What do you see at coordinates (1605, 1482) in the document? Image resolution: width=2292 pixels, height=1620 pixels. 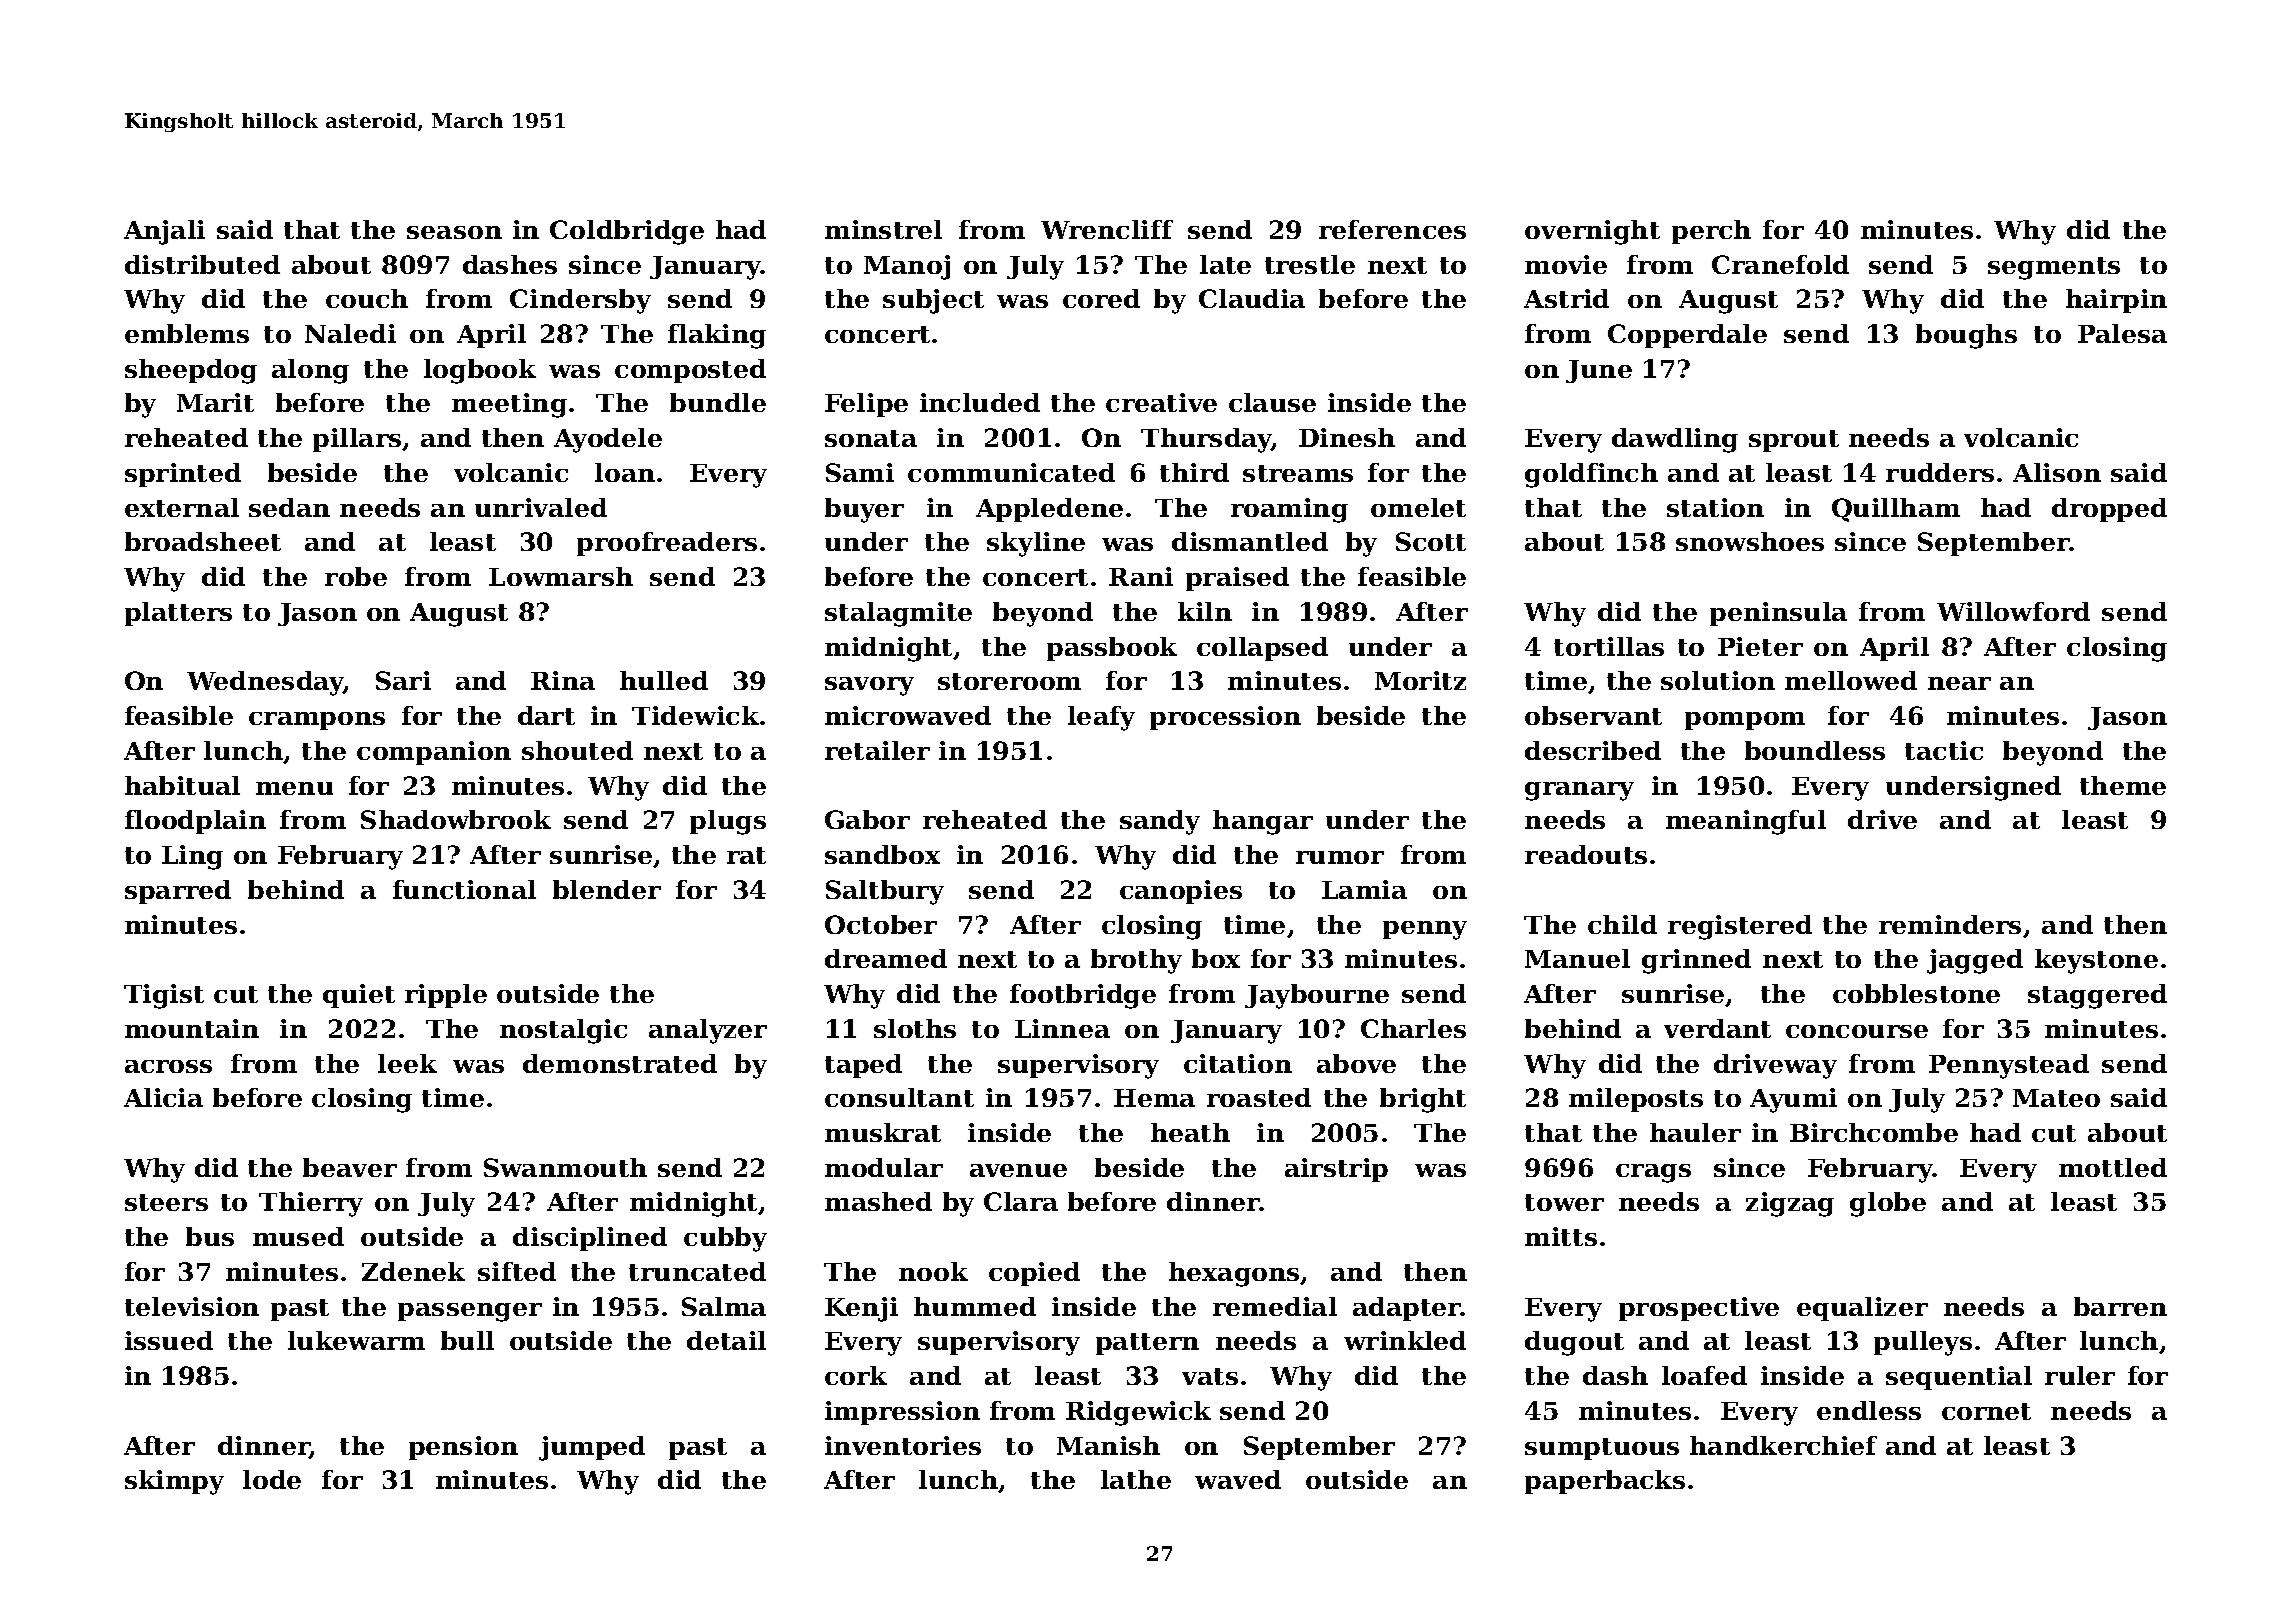 I see `paperbacks` at bounding box center [1605, 1482].
